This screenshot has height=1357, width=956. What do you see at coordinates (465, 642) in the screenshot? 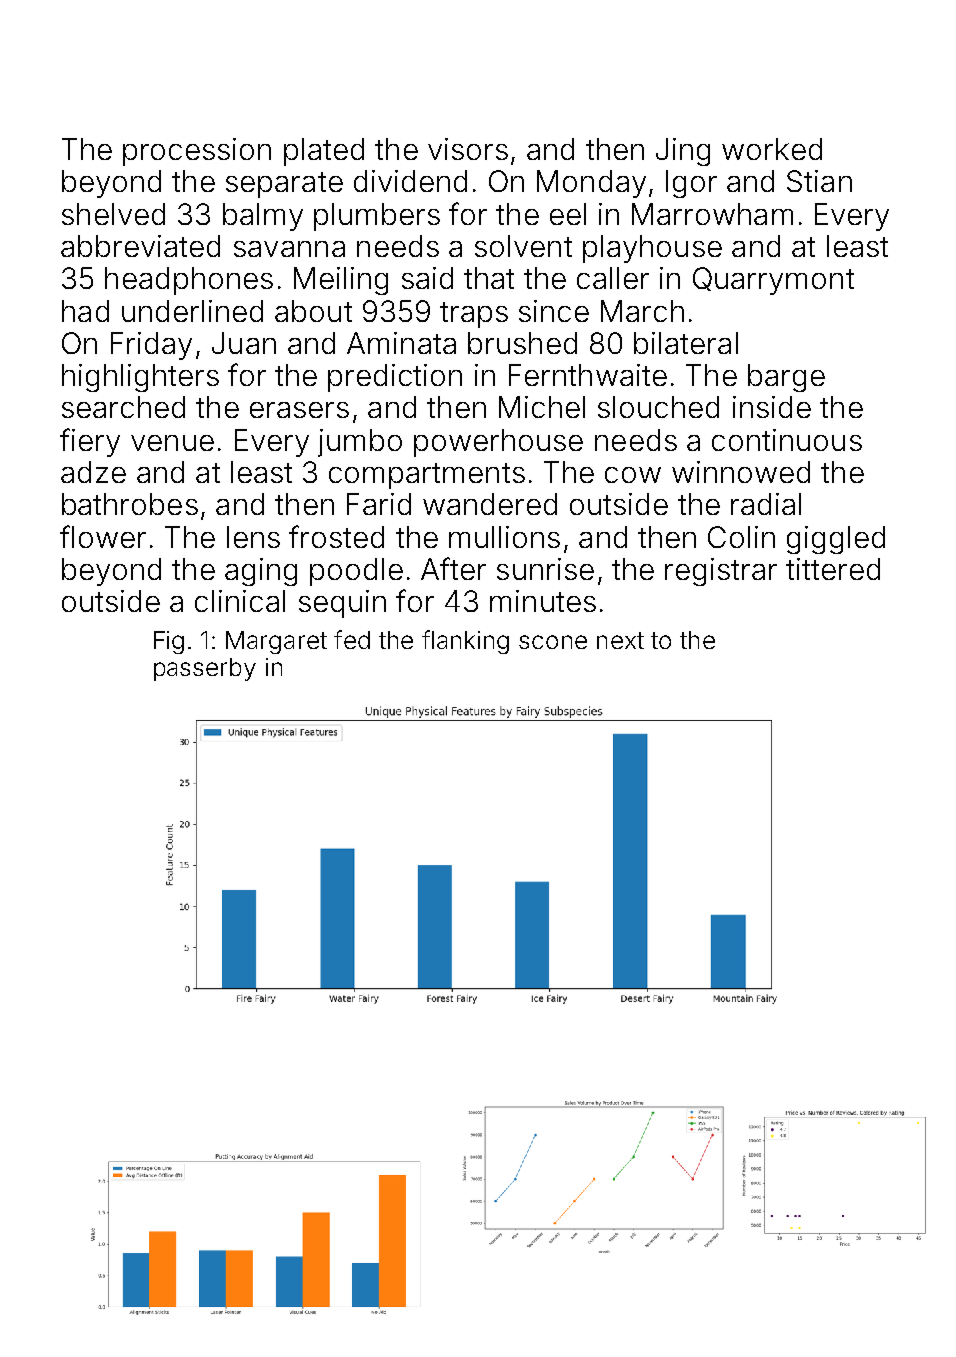
I see `flanking` at bounding box center [465, 642].
